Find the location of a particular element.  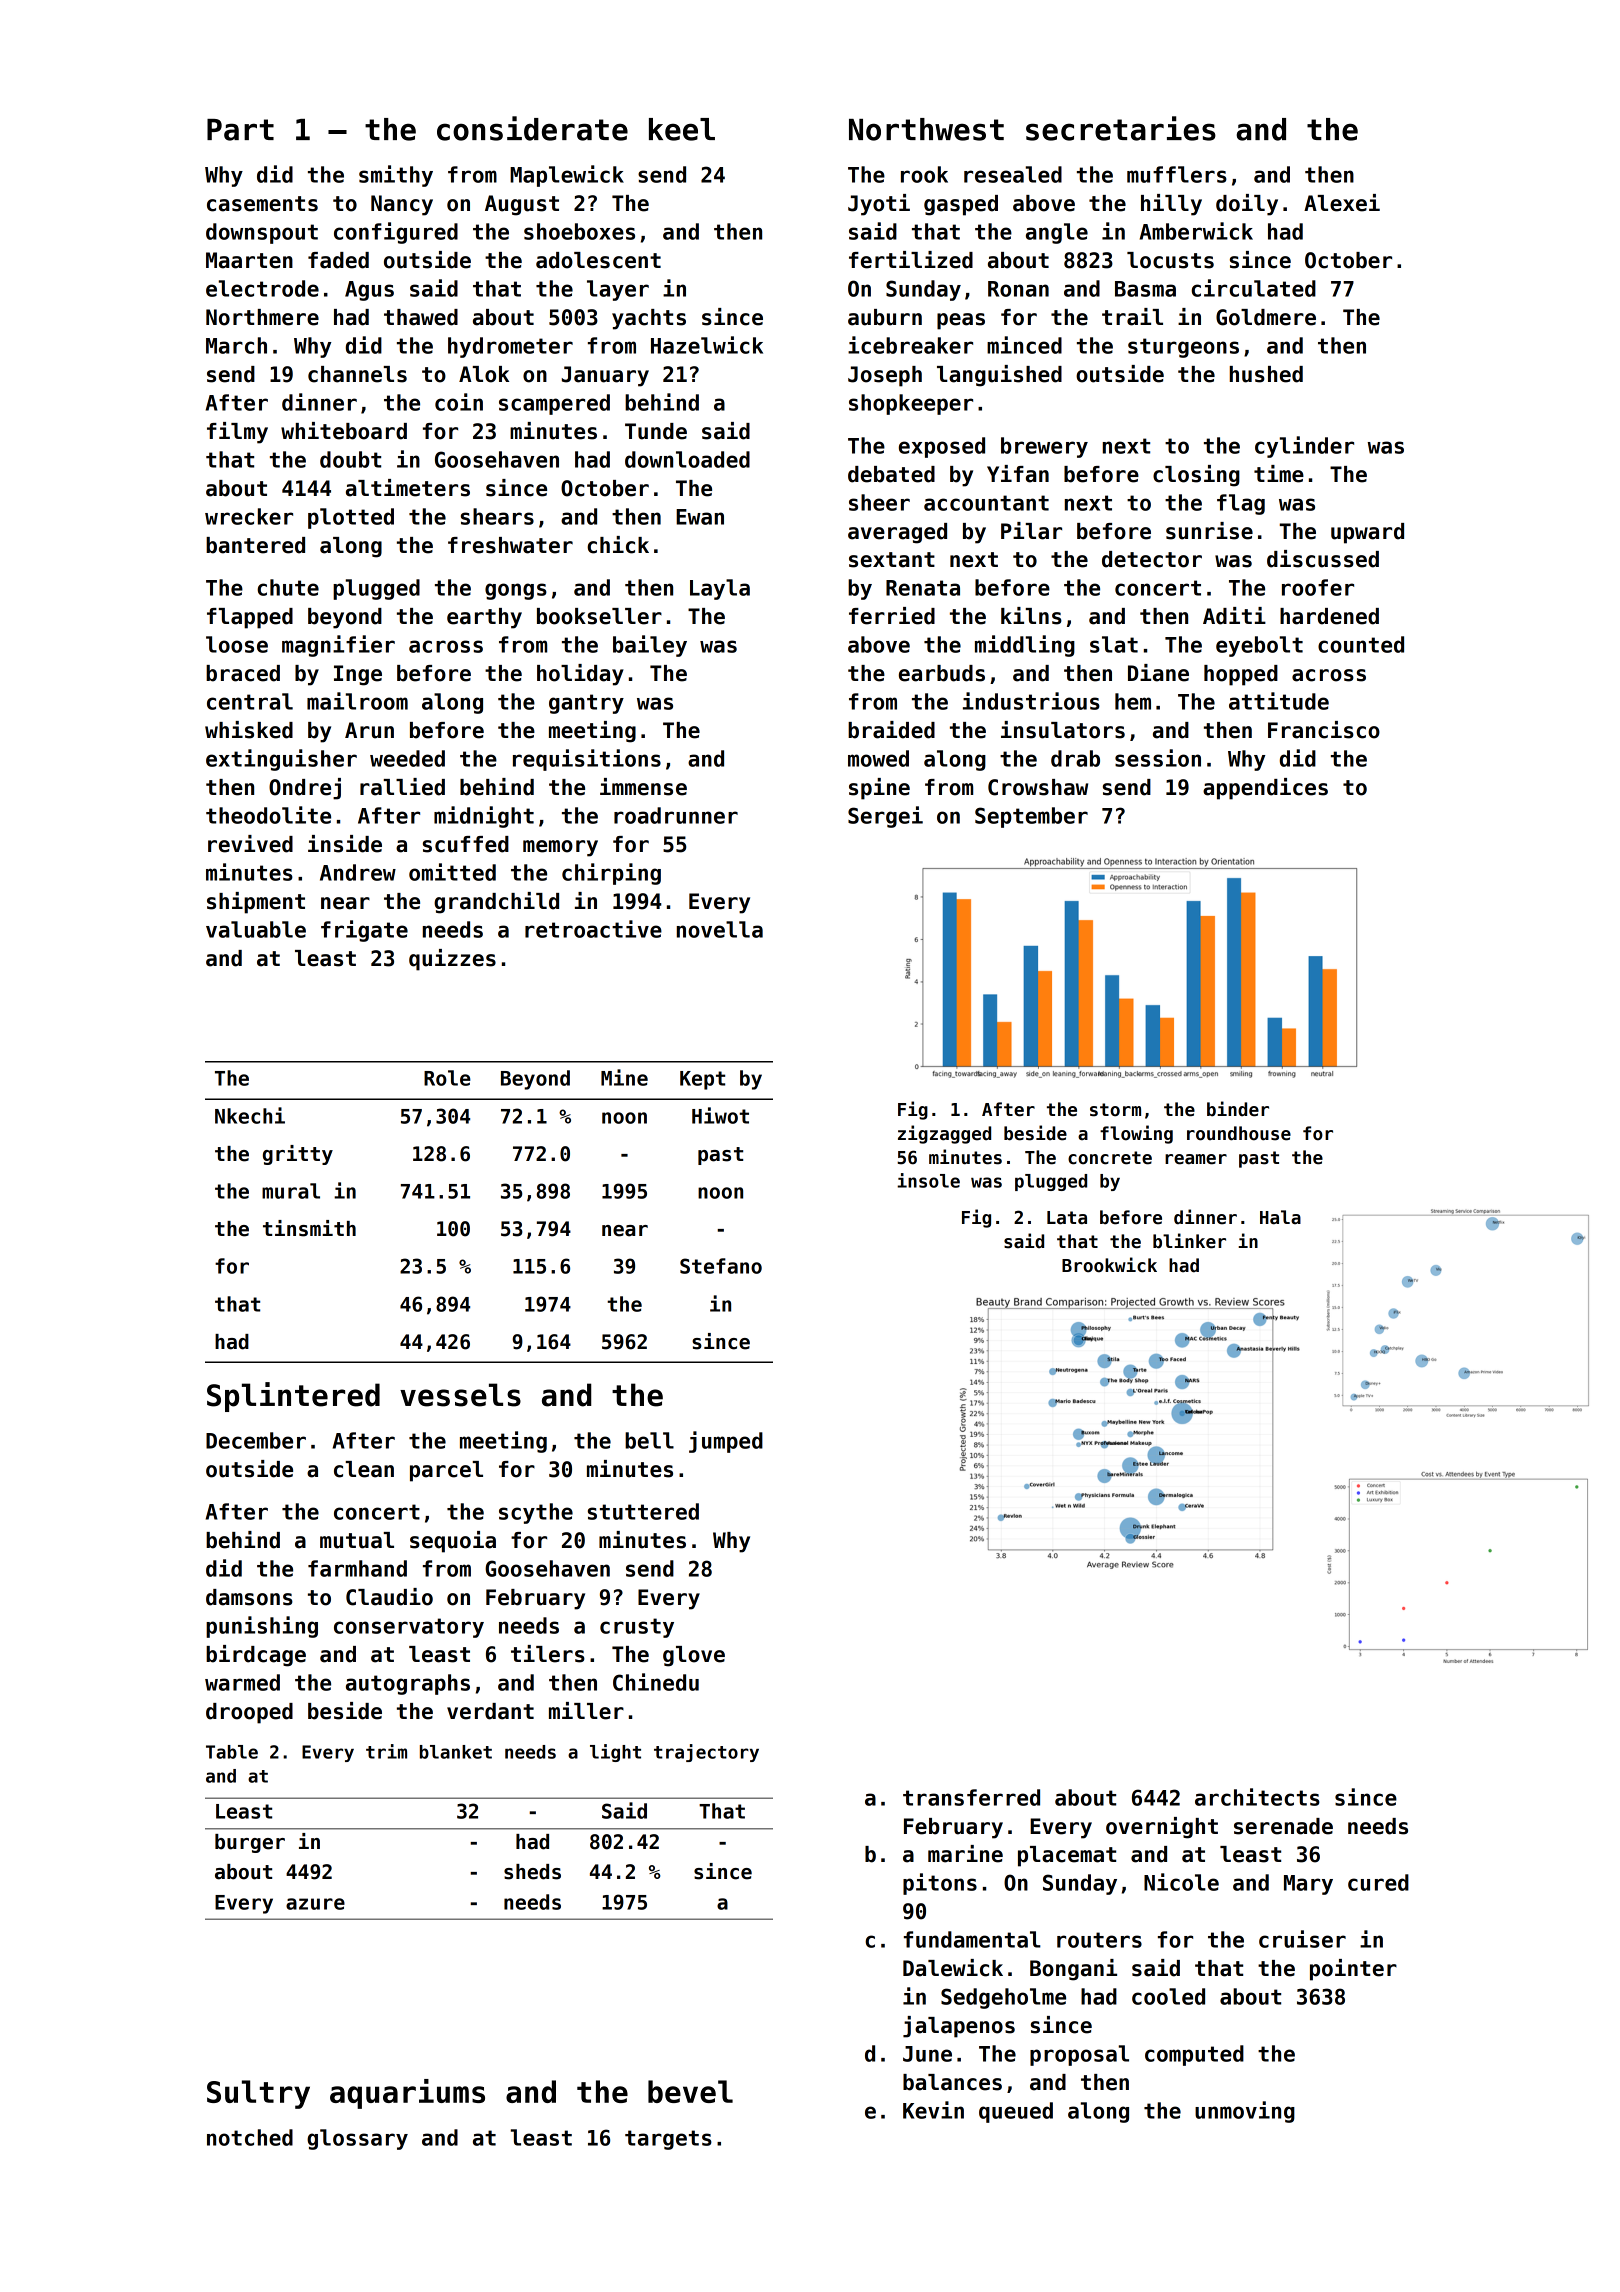

binder is located at coordinates (1238, 1109).
